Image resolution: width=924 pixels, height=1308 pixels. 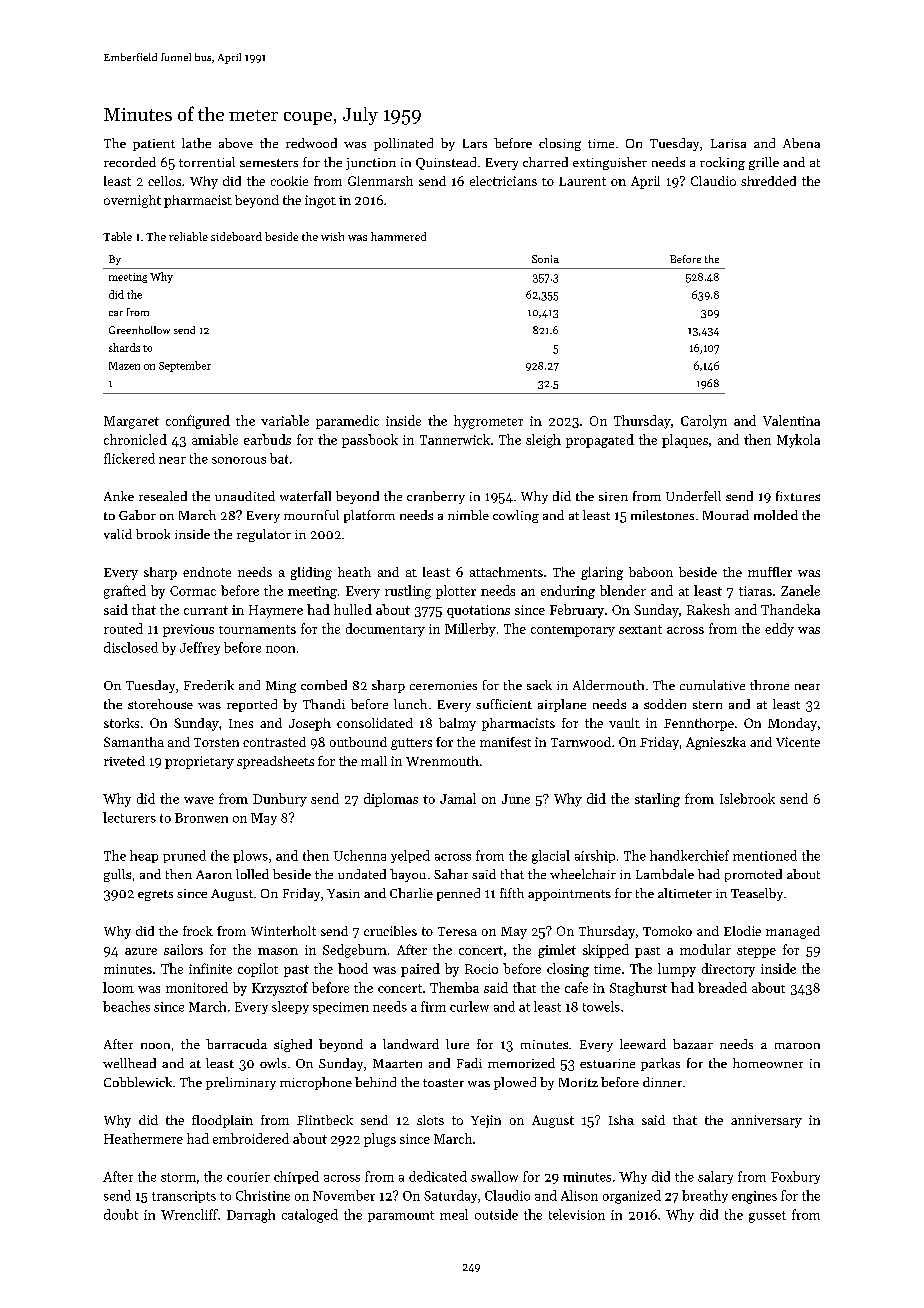 What do you see at coordinates (332, 236) in the screenshot?
I see `wish` at bounding box center [332, 236].
